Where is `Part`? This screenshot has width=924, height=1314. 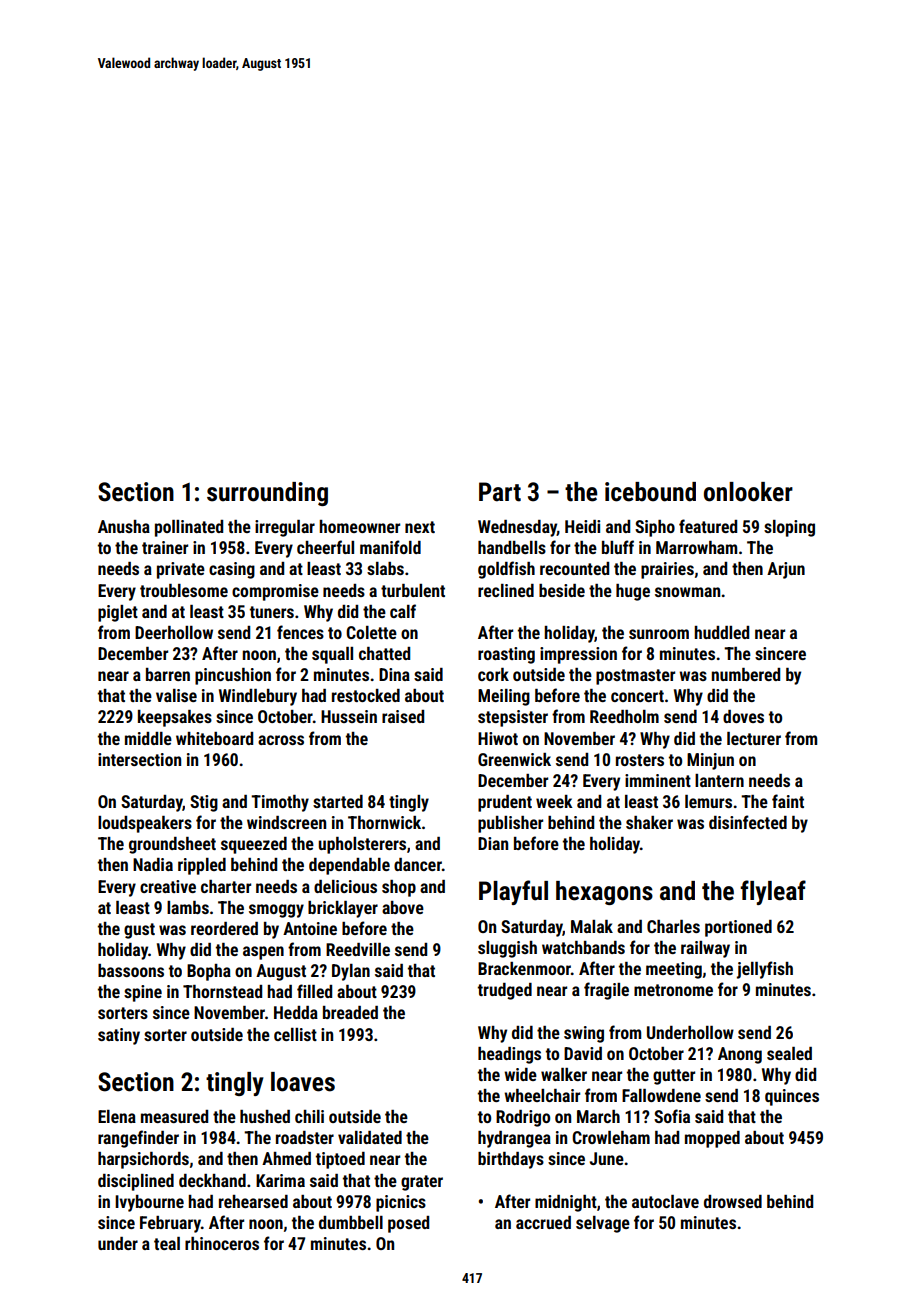 Part is located at coordinates (500, 492).
